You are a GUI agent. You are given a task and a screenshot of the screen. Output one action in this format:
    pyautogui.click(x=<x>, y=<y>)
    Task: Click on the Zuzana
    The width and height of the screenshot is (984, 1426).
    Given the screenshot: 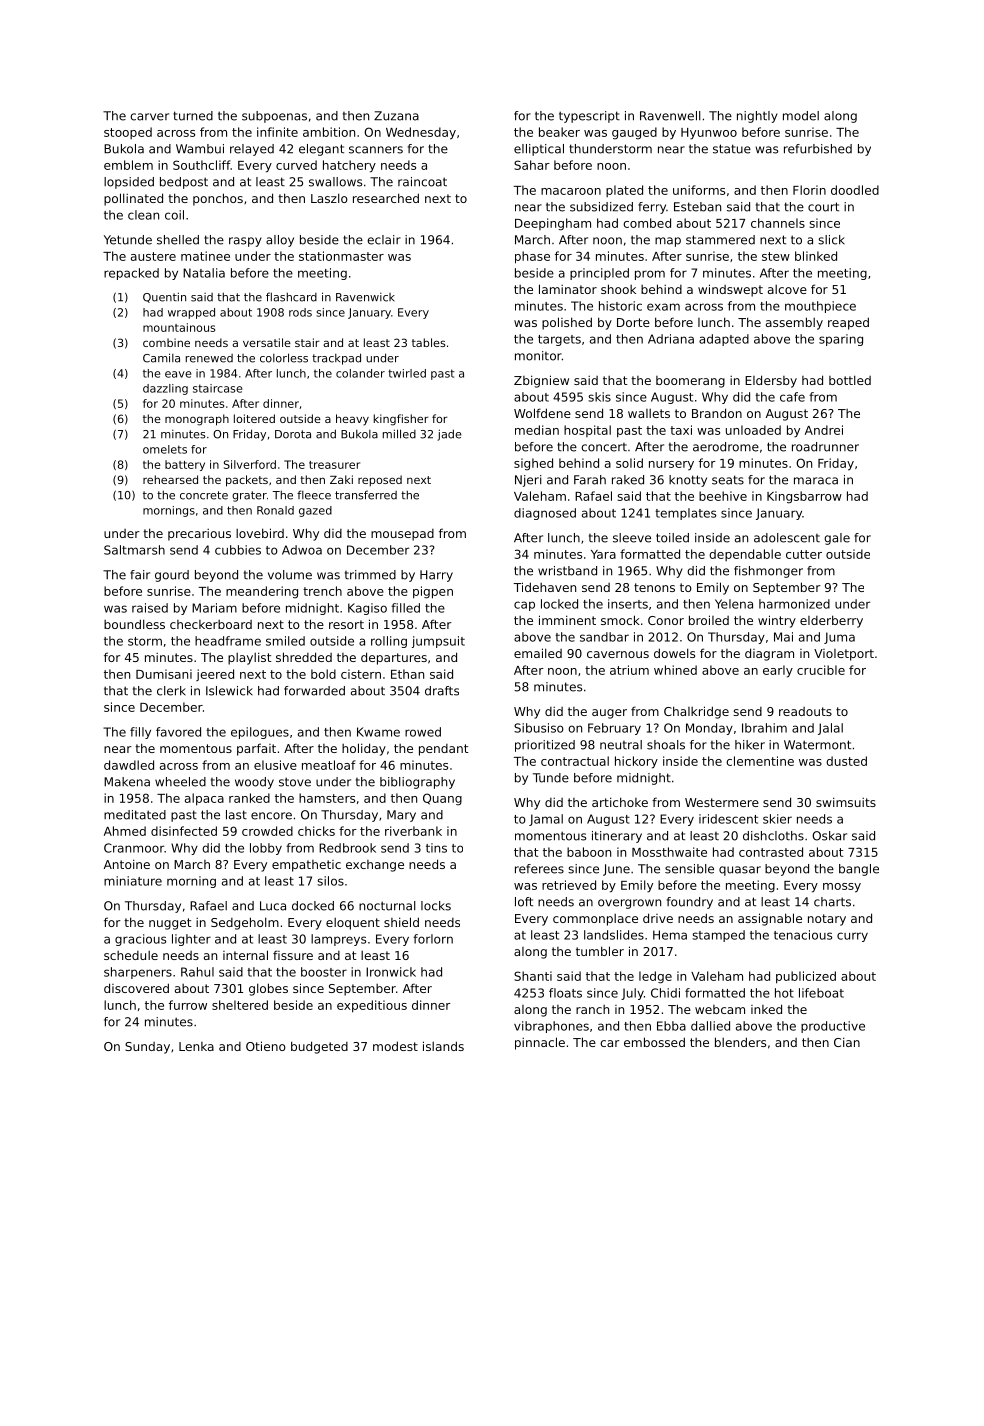 What is the action you would take?
    pyautogui.click(x=396, y=116)
